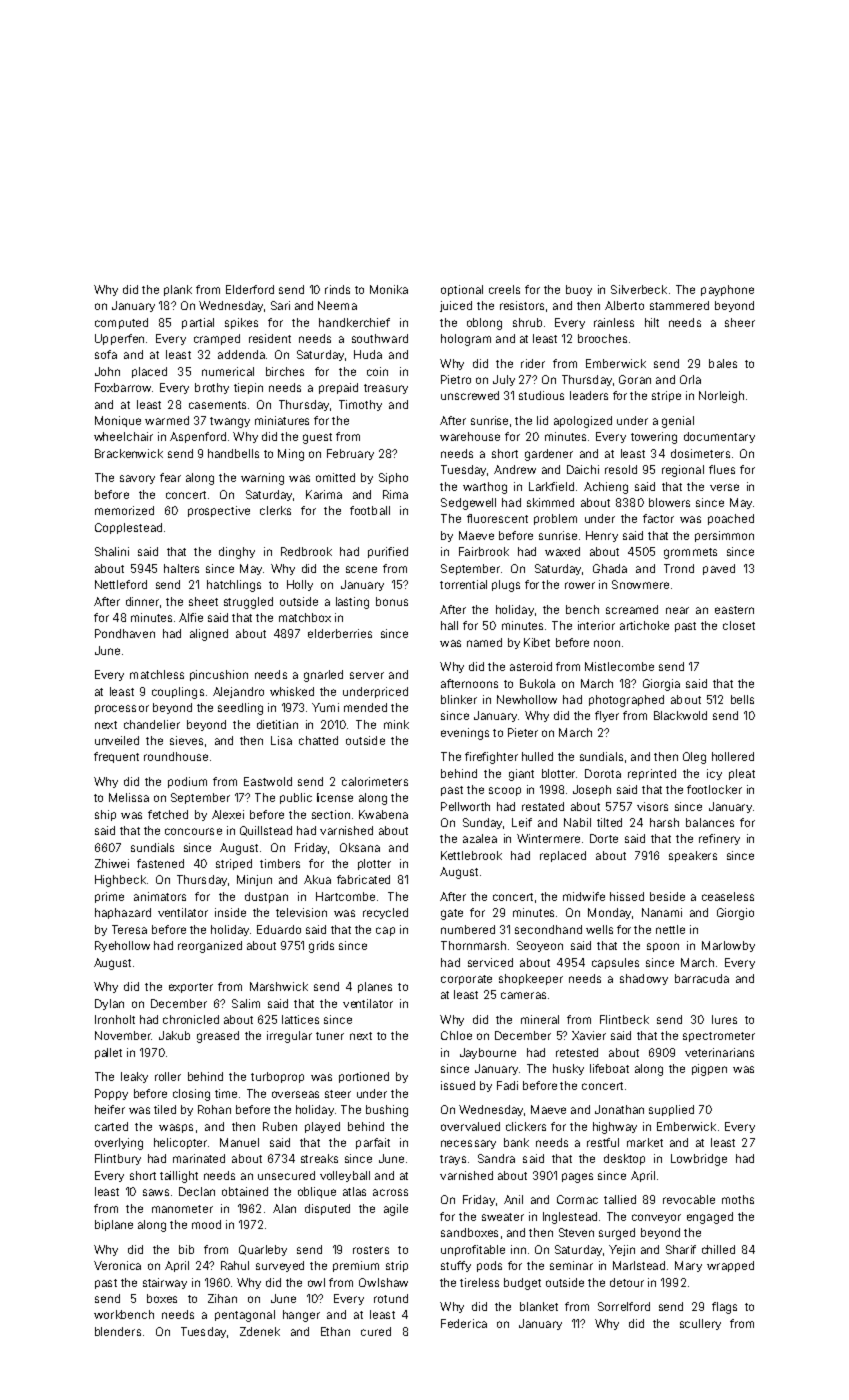 The image size is (849, 1400). I want to click on fear, so click(170, 477).
